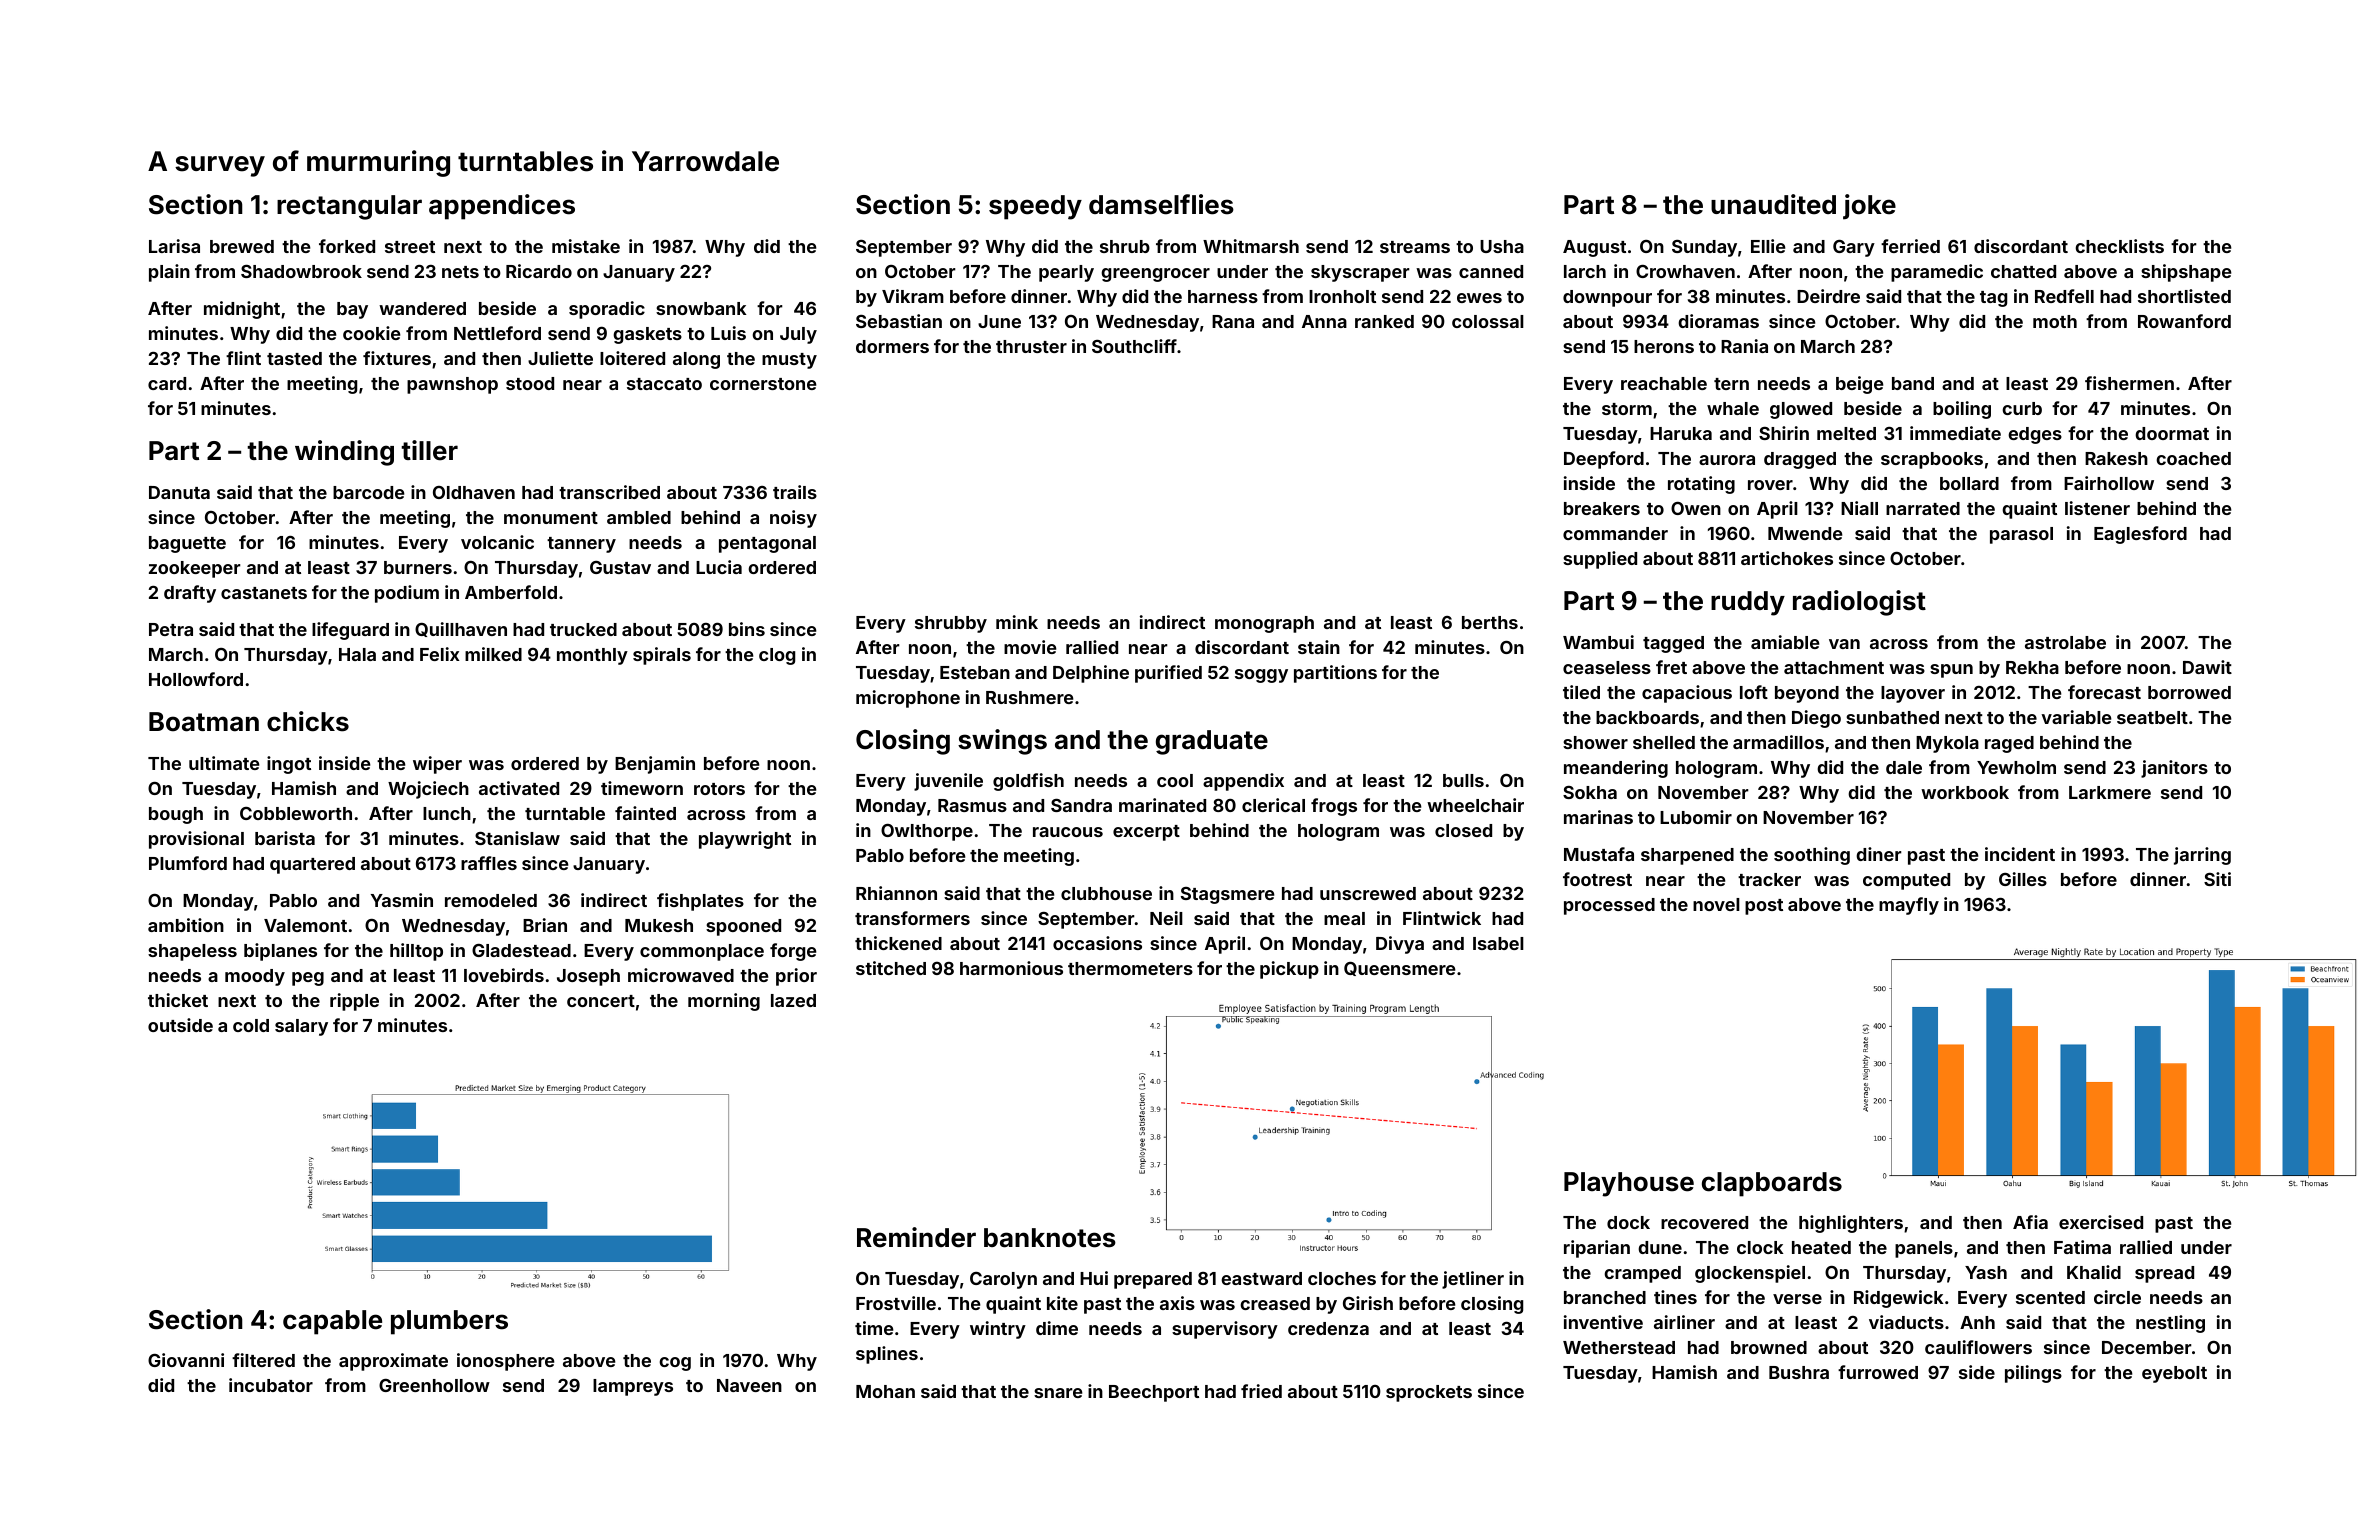 The image size is (2380, 1540). Describe the element at coordinates (1869, 207) in the page. I see `joke` at that location.
